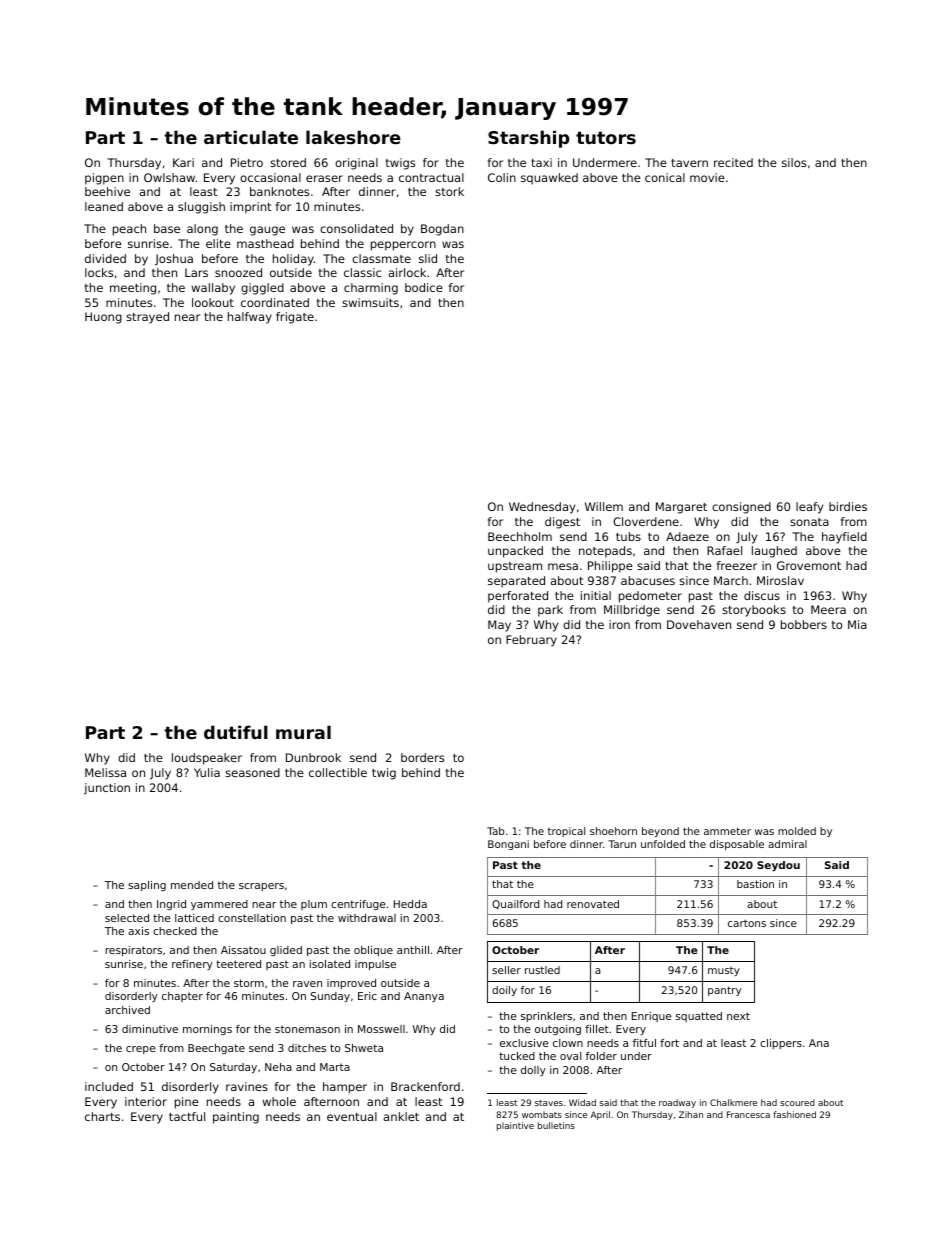  What do you see at coordinates (499, 626) in the screenshot?
I see `May` at bounding box center [499, 626].
